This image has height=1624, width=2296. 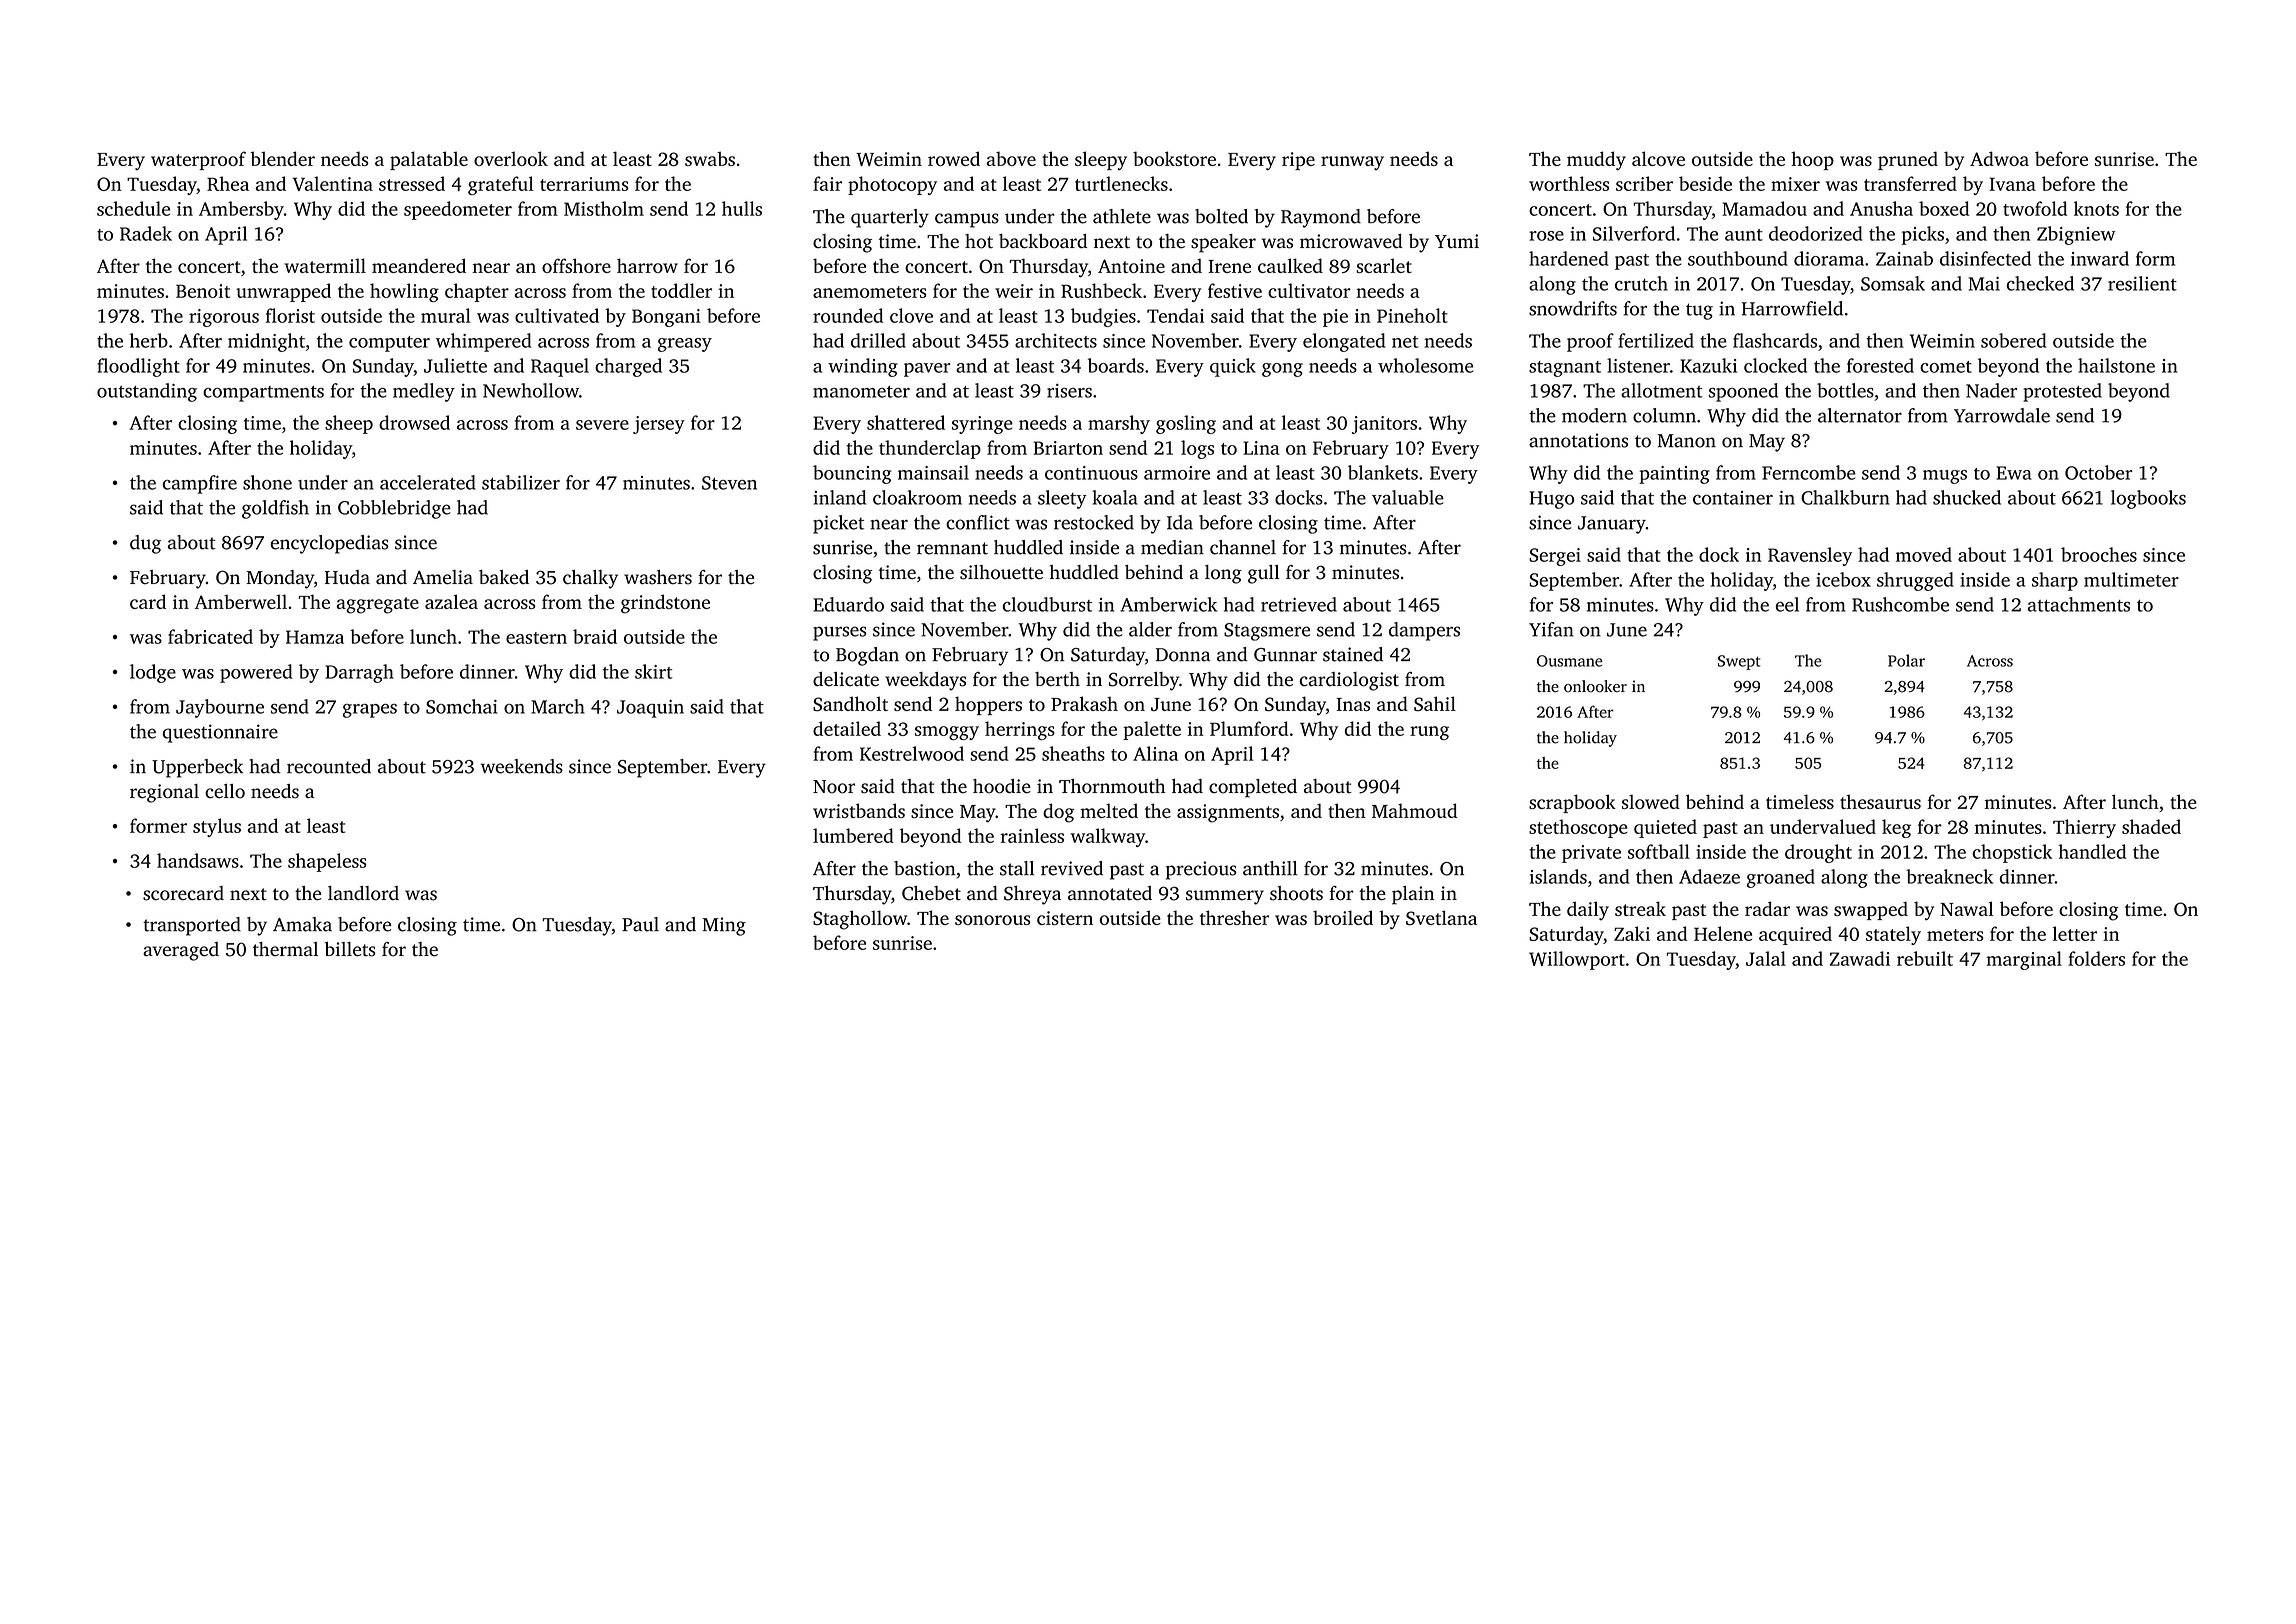 I want to click on rung, so click(x=1429, y=733).
